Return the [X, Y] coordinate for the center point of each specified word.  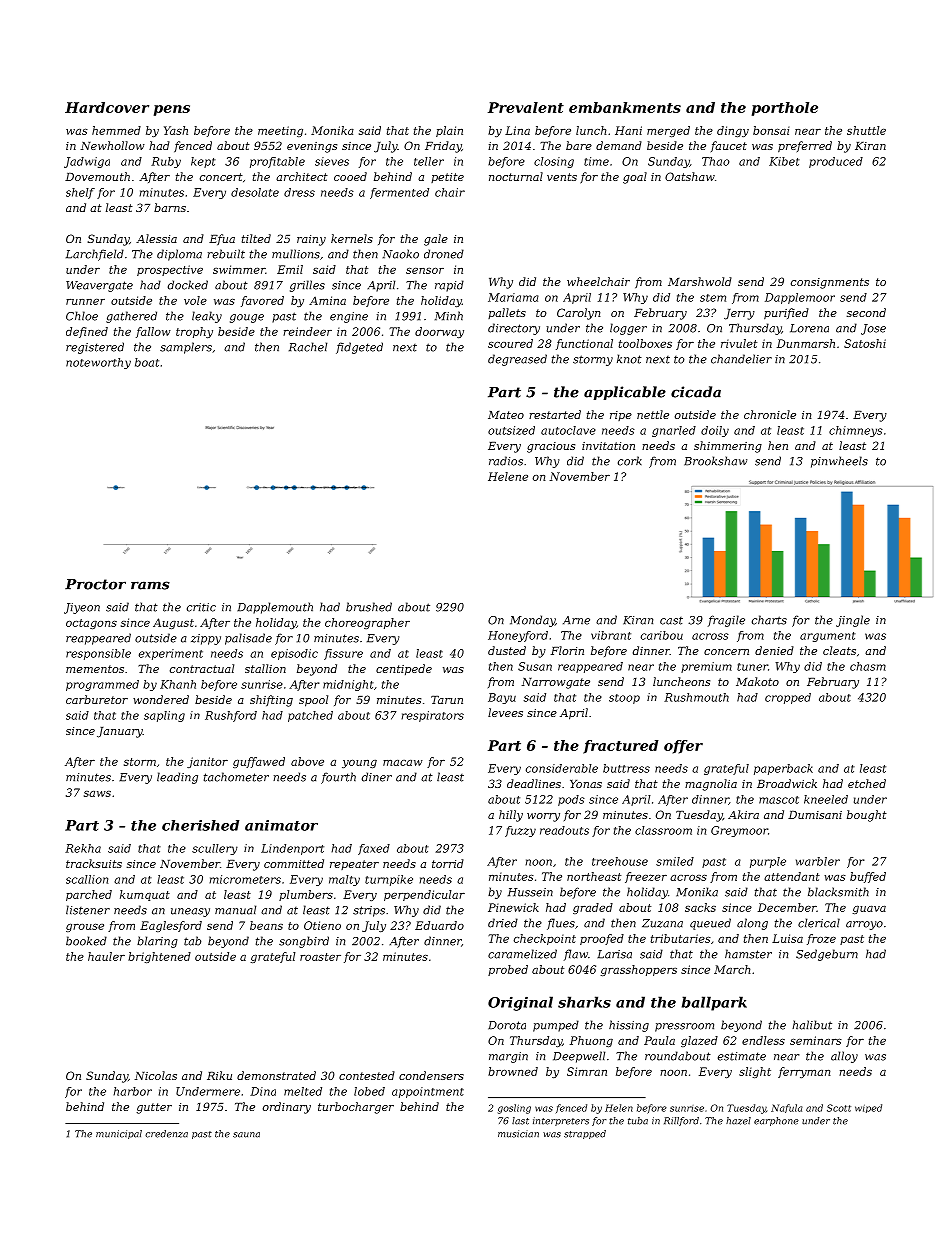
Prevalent [526, 107]
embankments [625, 107]
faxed [374, 849]
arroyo [864, 925]
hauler [106, 956]
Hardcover [107, 107]
